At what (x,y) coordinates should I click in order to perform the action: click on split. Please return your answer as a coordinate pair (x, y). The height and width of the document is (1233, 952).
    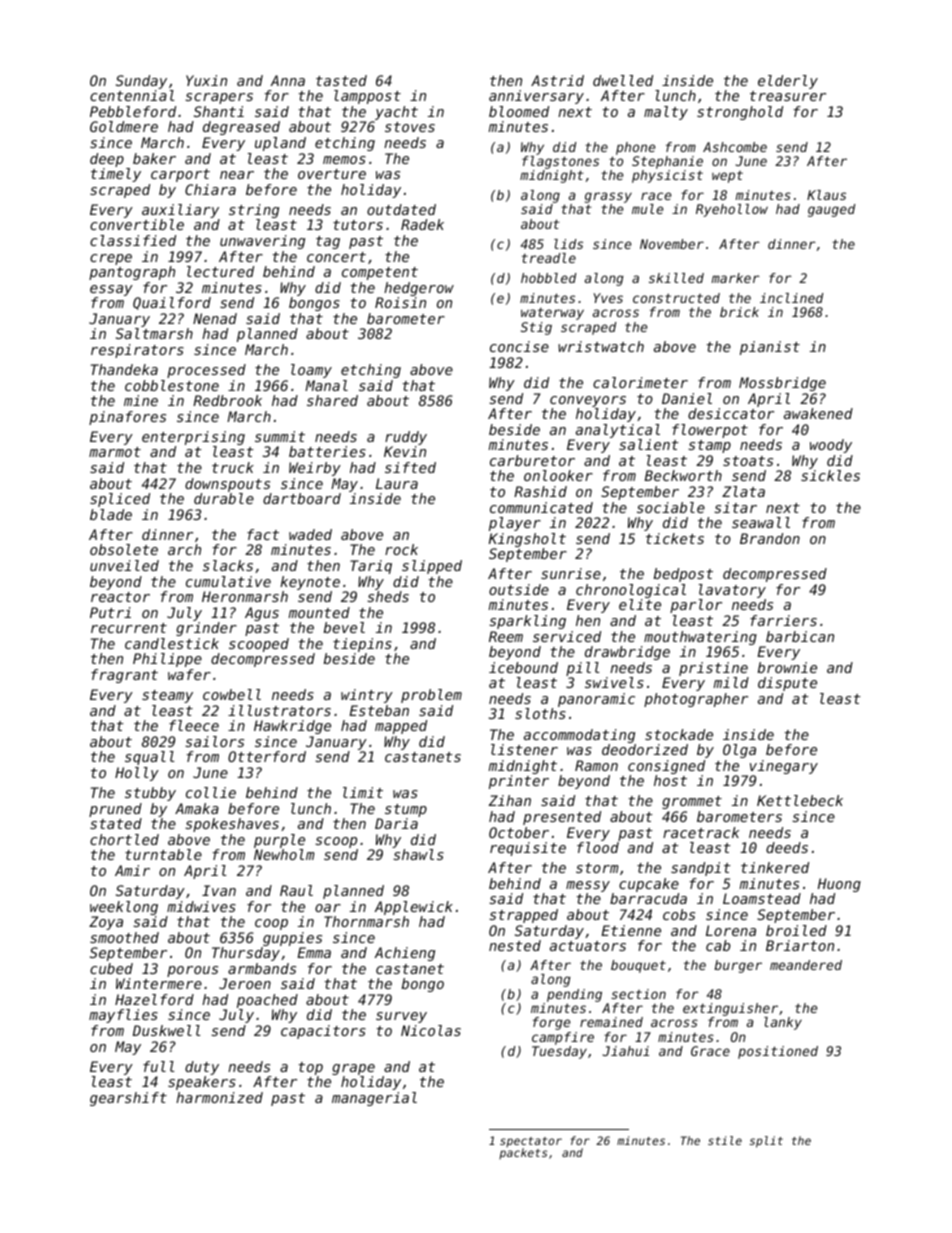
    Looking at the image, I should click on (766, 1142).
